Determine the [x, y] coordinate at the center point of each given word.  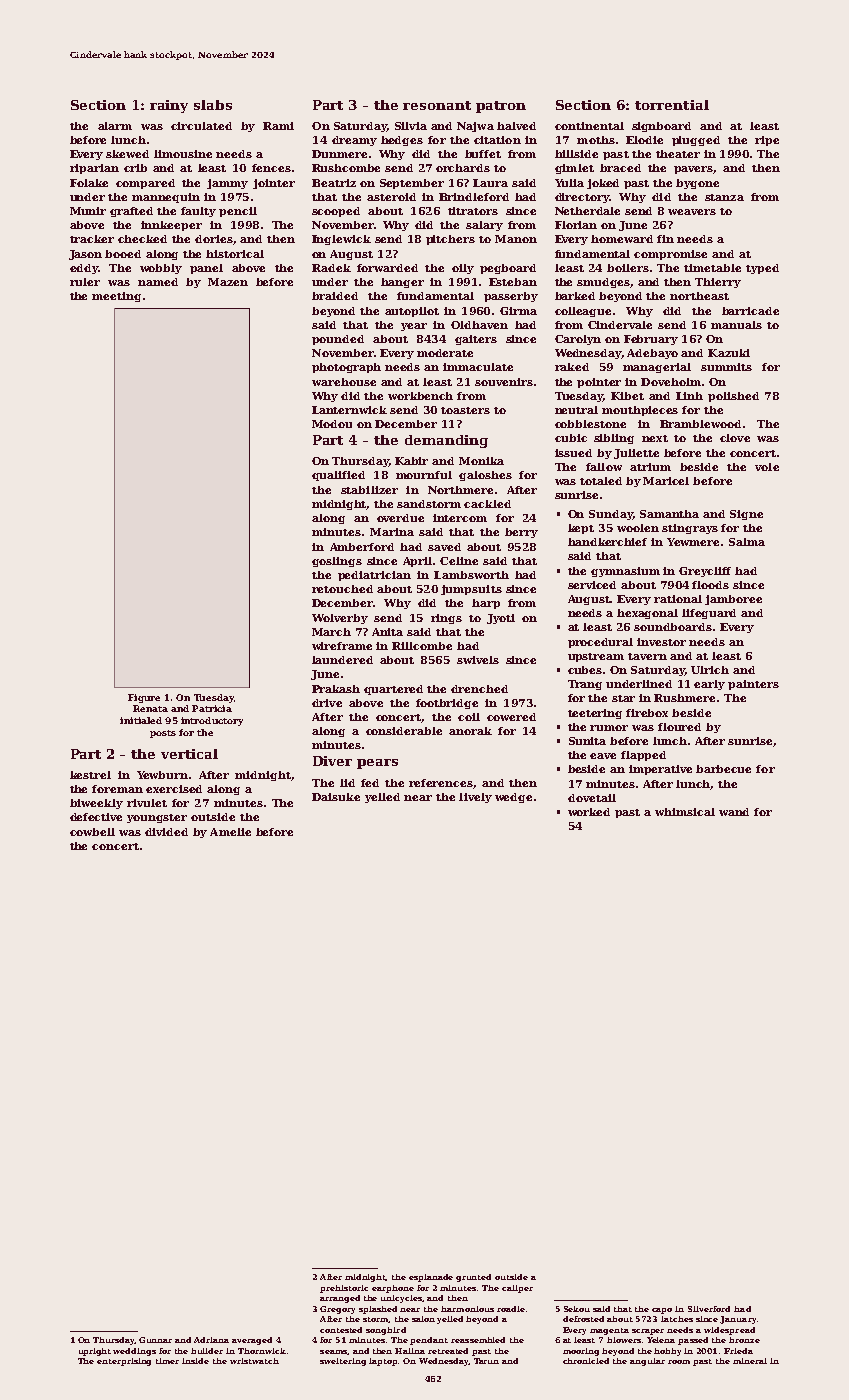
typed [762, 269]
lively [475, 798]
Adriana [211, 1340]
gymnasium [625, 572]
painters [753, 685]
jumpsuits [471, 590]
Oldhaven [479, 325]
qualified [338, 476]
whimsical [685, 812]
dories [213, 239]
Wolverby [340, 619]
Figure [144, 698]
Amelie [230, 832]
